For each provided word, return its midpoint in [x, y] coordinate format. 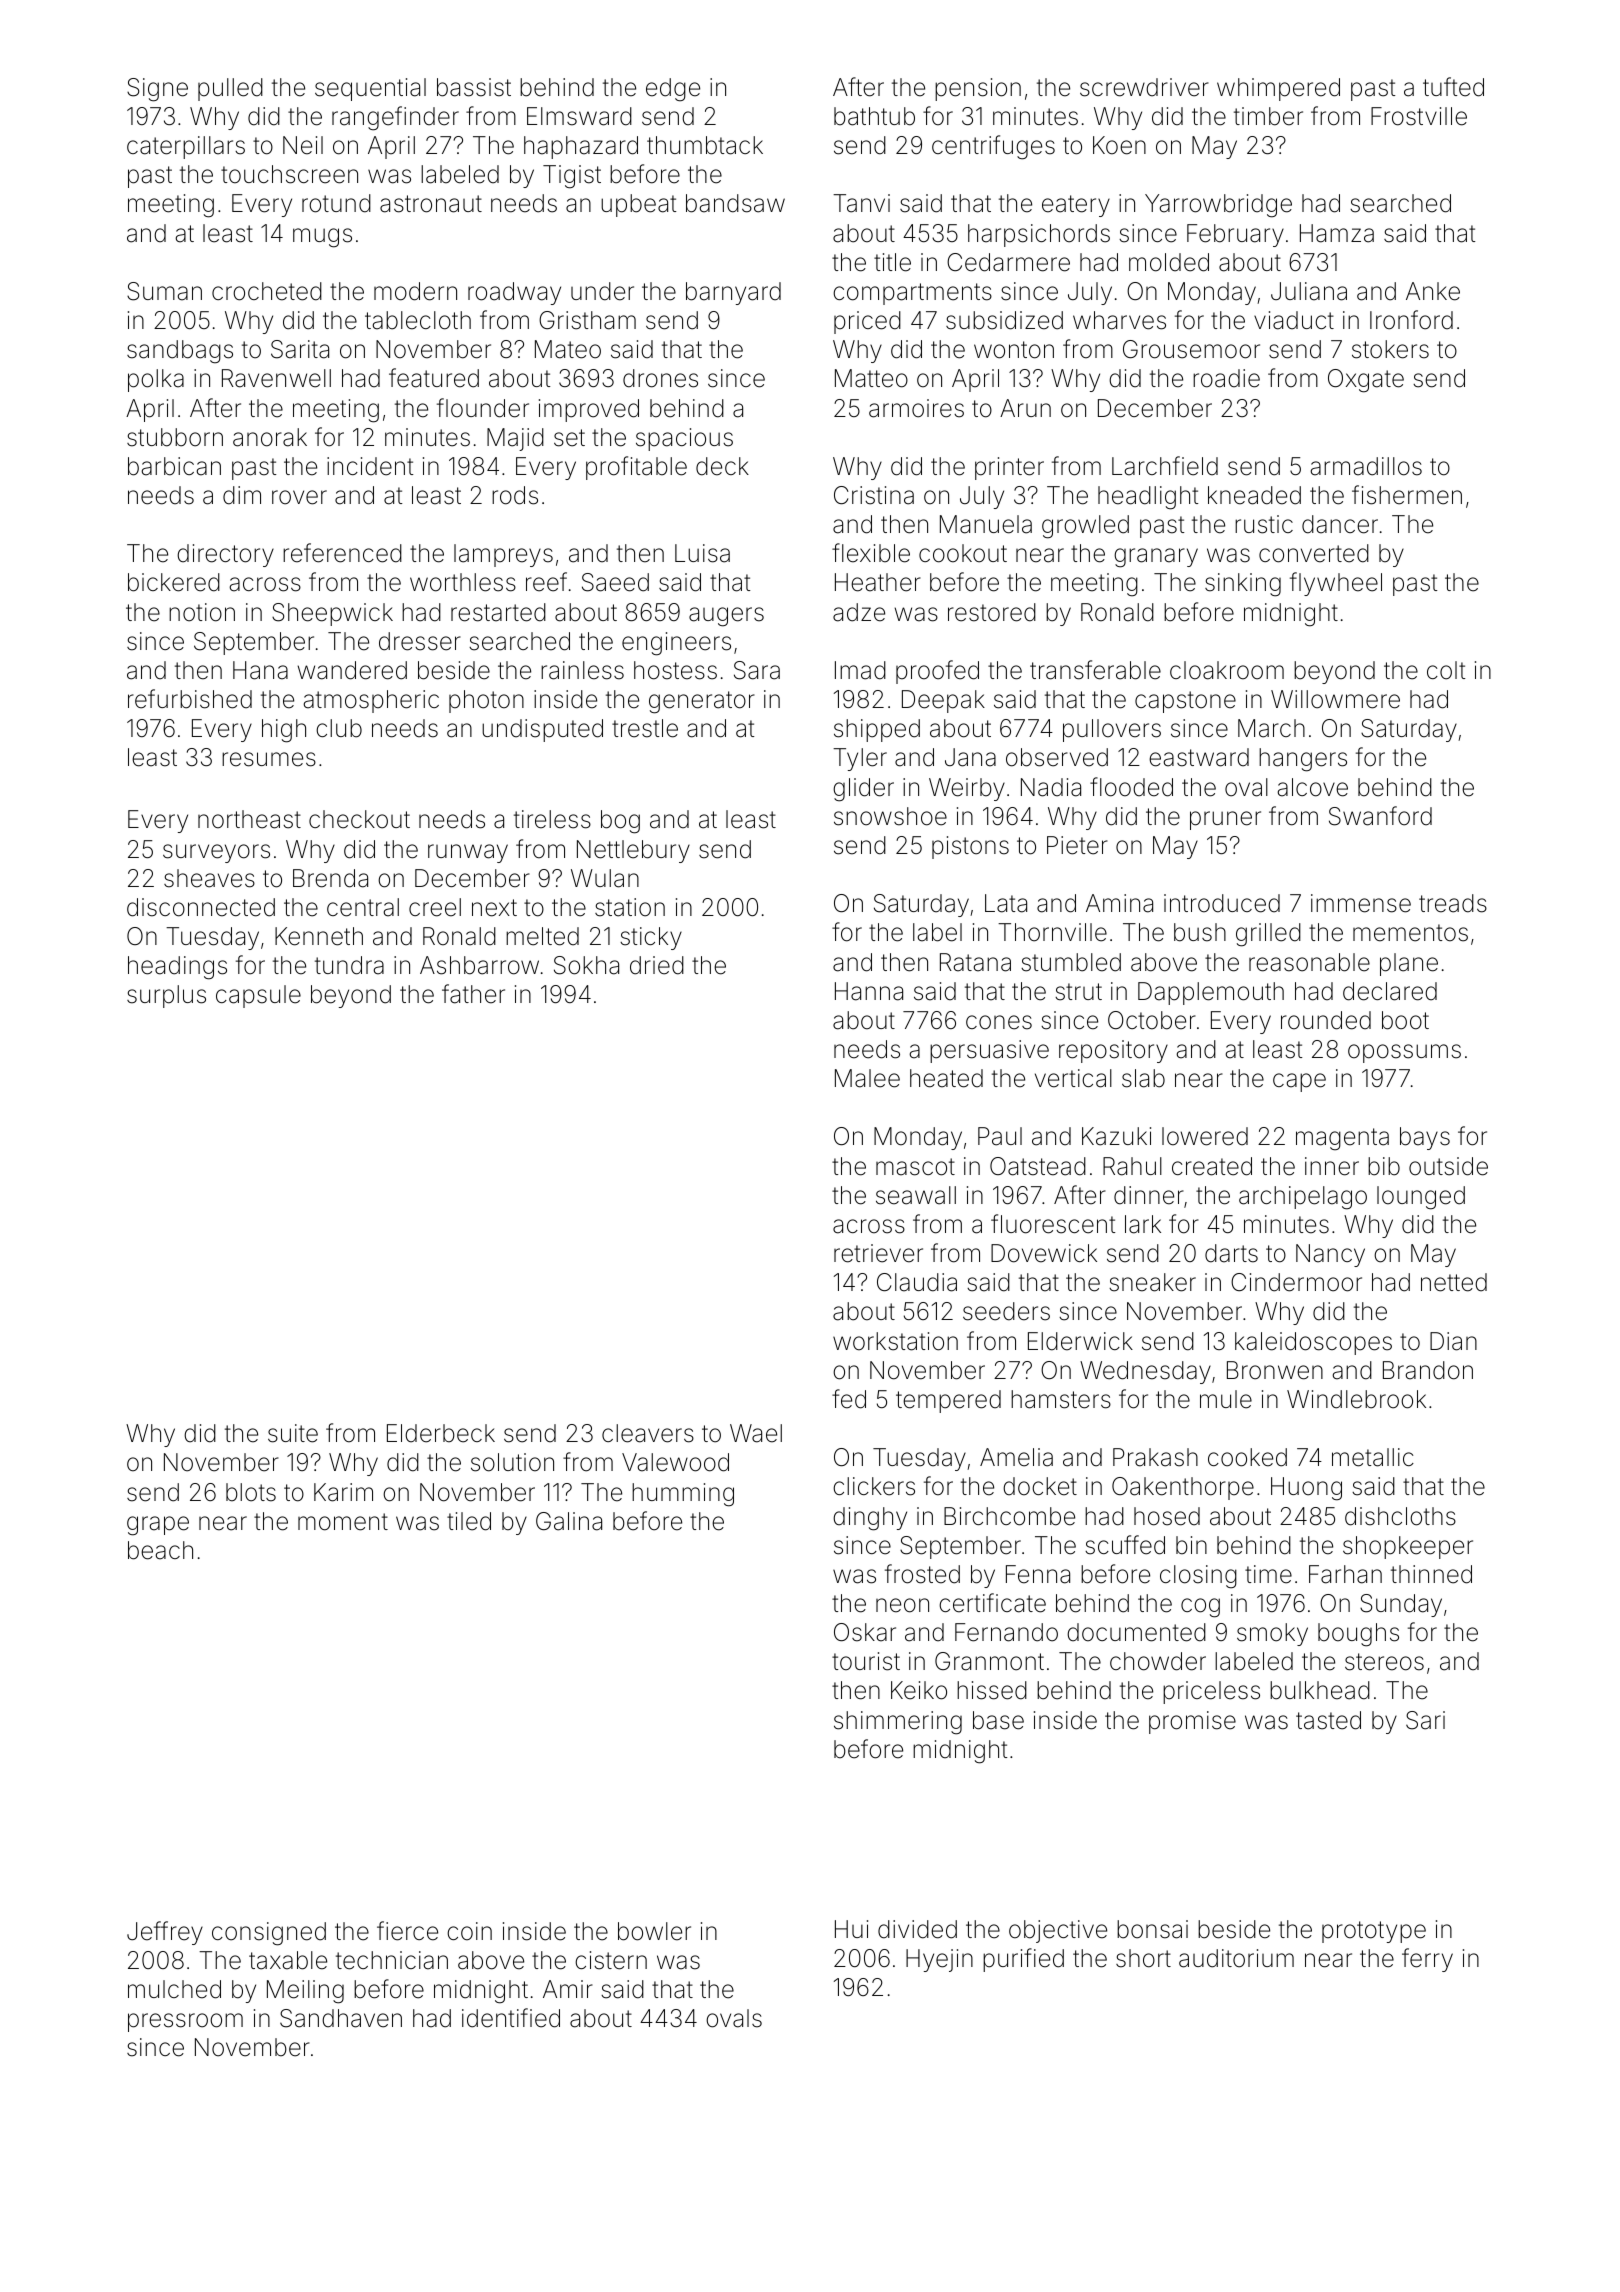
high [284, 731]
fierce [407, 1931]
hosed [1167, 1516]
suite [293, 1433]
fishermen [1407, 495]
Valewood [675, 1462]
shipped [877, 730]
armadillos [1366, 466]
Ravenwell [276, 378]
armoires [916, 408]
